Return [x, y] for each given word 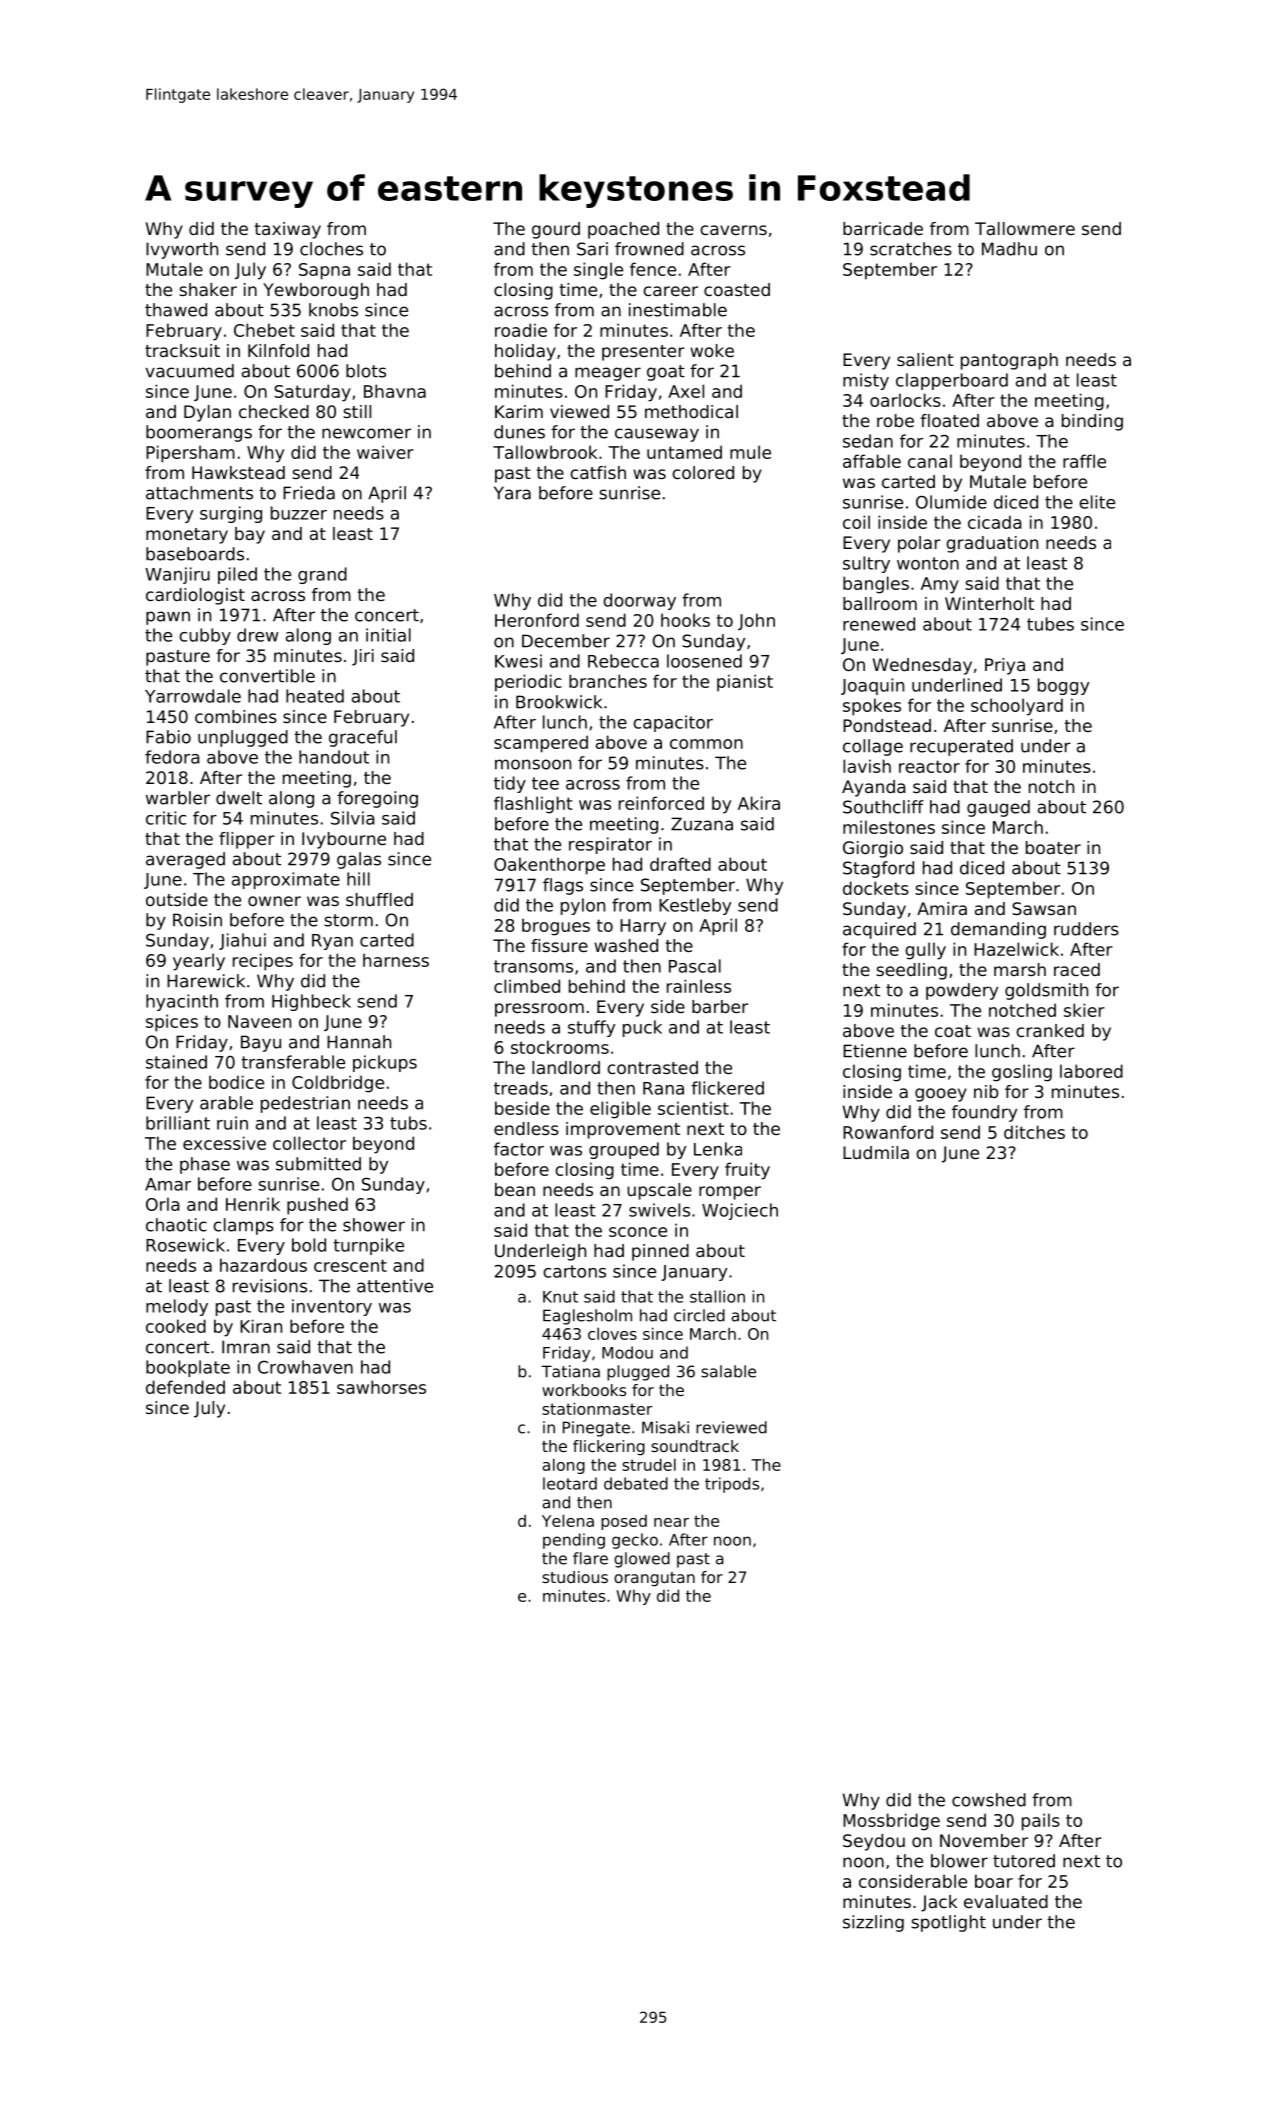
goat [666, 373]
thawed [176, 310]
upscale [659, 1191]
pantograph [1009, 361]
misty [866, 381]
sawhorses [381, 1387]
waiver [385, 452]
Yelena [568, 1520]
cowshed [989, 1800]
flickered [727, 1088]
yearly [199, 962]
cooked [176, 1326]
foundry [984, 1113]
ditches [1034, 1132]
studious [575, 1577]
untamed [684, 452]
